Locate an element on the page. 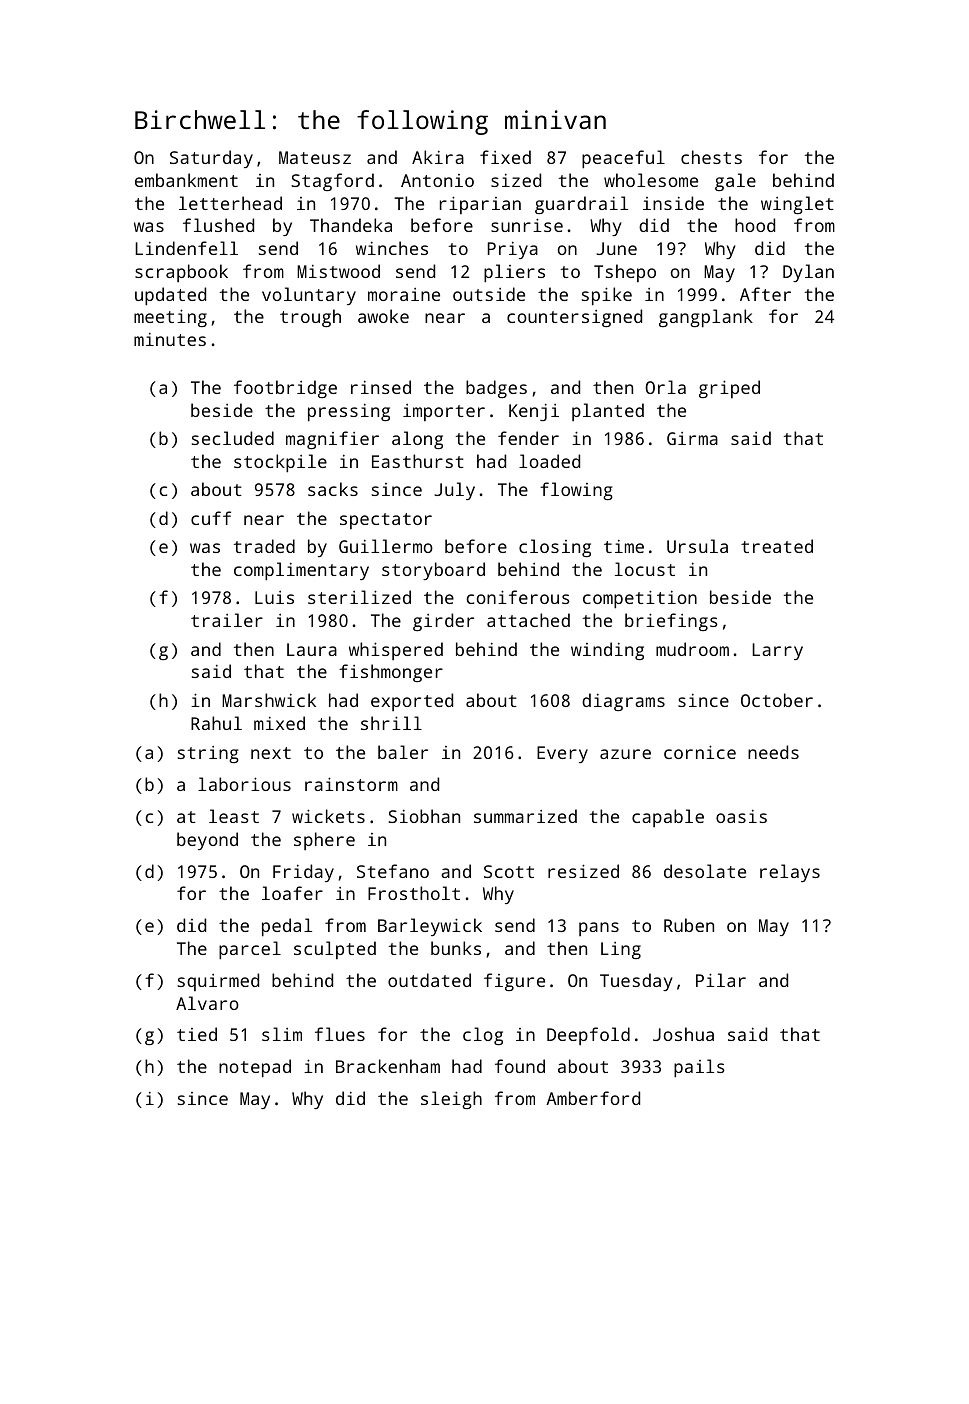 This image has height=1404, width=969. treated is located at coordinates (777, 546).
